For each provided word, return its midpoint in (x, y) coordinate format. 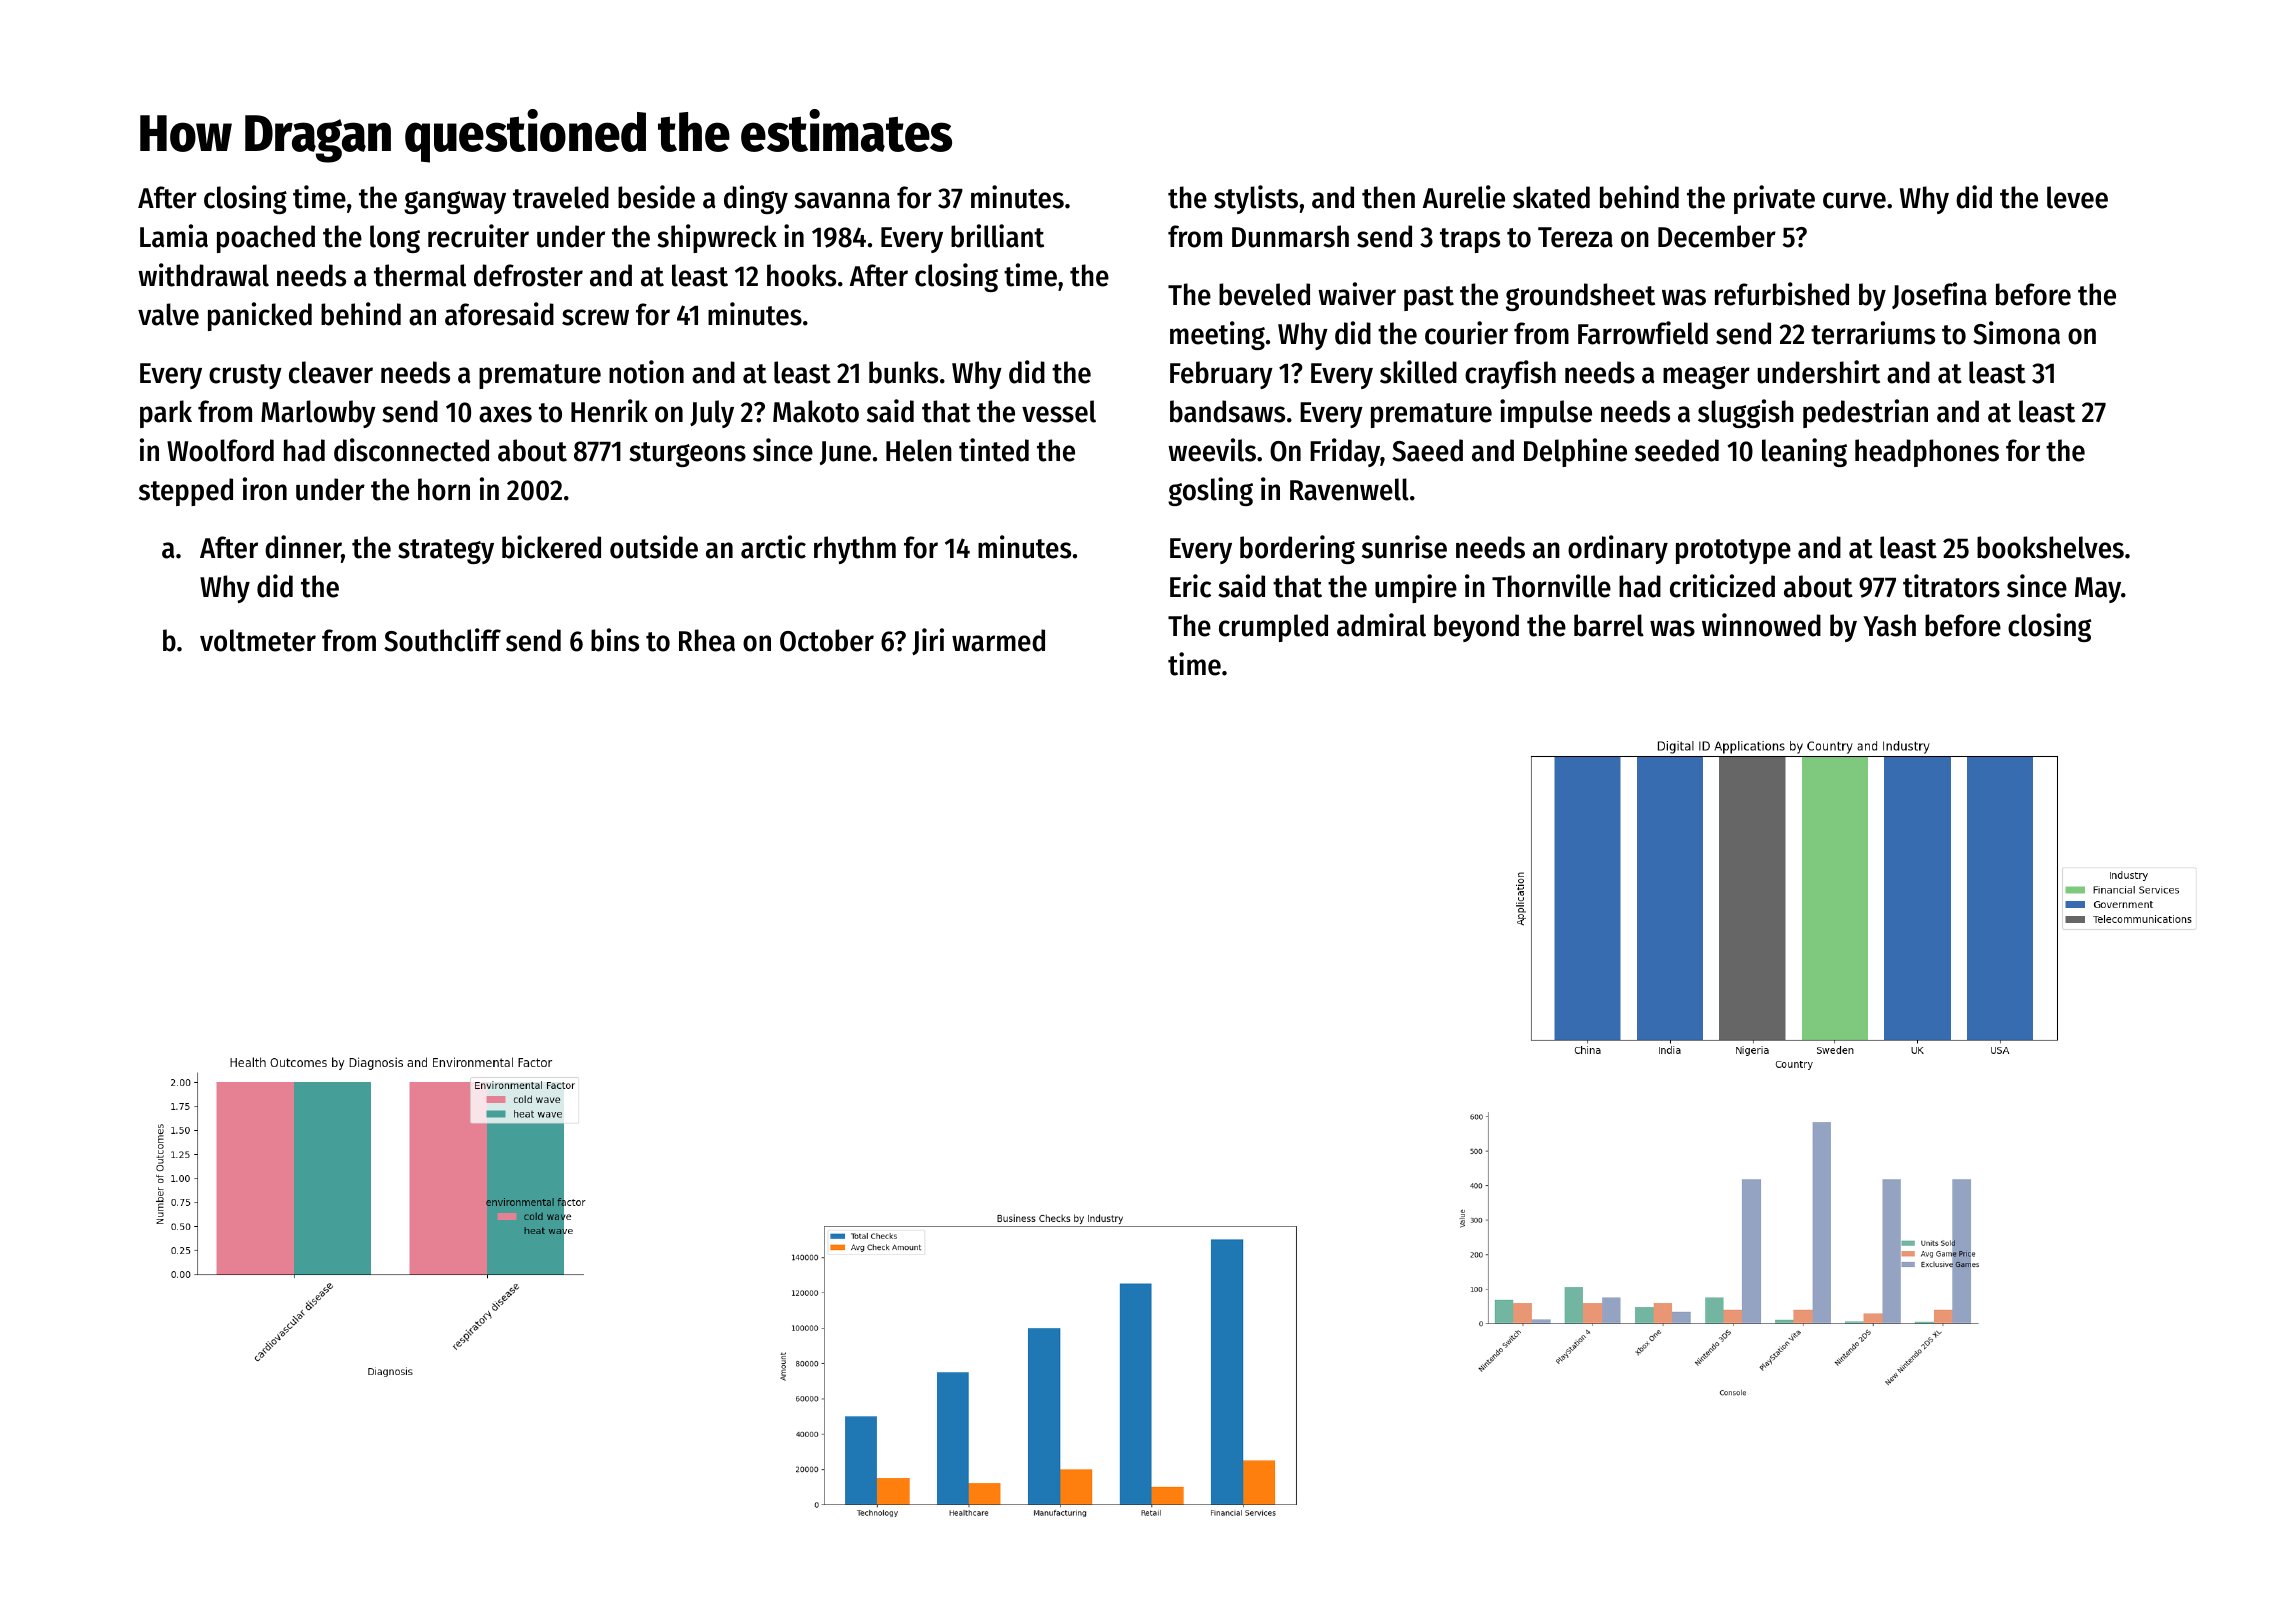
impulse (1546, 413)
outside (654, 547)
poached (266, 239)
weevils (1212, 450)
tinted (994, 450)
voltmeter (258, 640)
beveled (1264, 294)
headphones (1927, 453)
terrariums (1873, 333)
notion (646, 372)
